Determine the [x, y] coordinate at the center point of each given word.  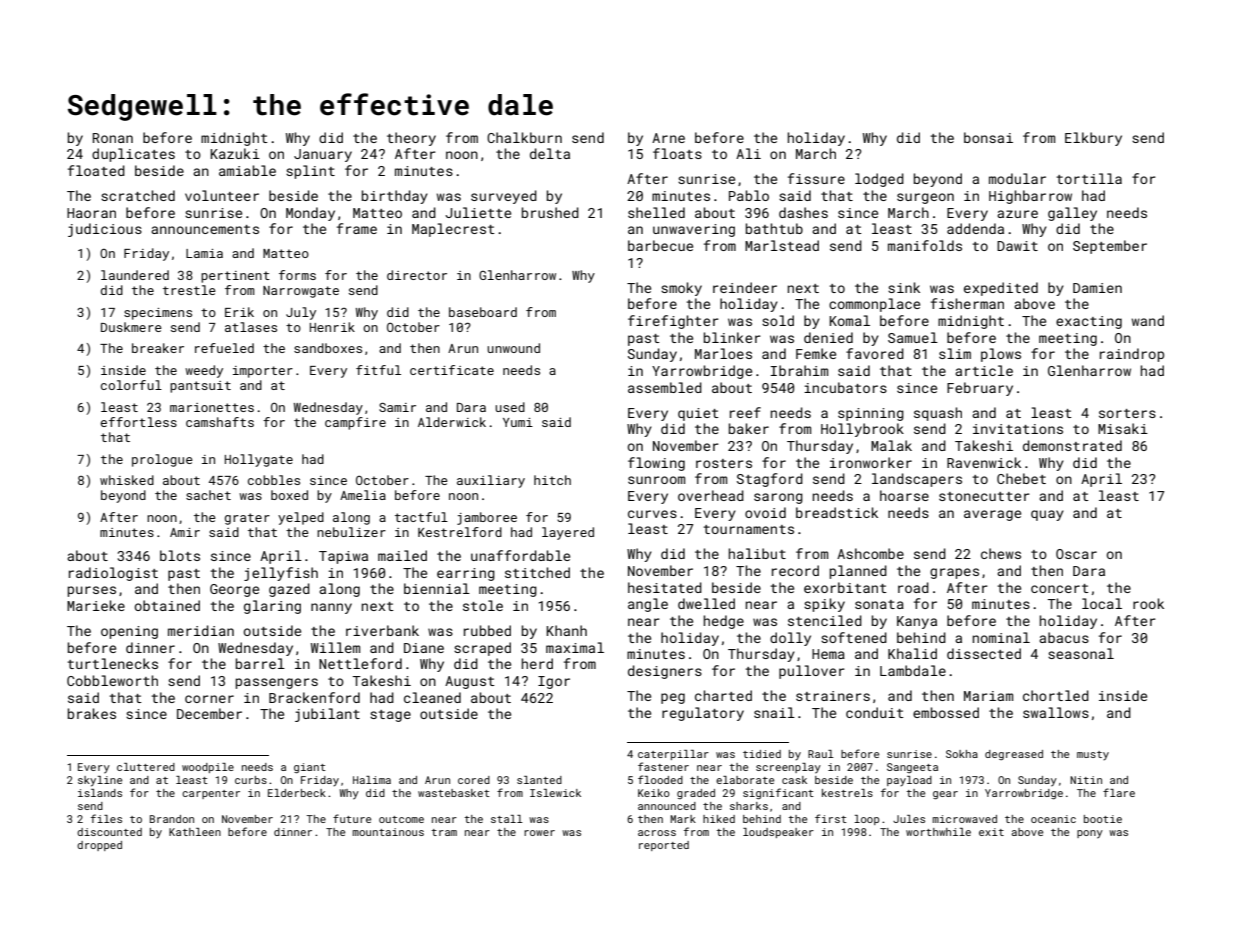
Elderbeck [297, 793]
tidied [762, 754]
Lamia [204, 253]
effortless [139, 422]
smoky [681, 289]
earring [466, 574]
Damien [1097, 288]
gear [945, 795]
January [323, 155]
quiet [698, 414]
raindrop [1132, 355]
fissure [816, 178]
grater [247, 519]
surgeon [925, 198]
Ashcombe [870, 553]
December [209, 713]
